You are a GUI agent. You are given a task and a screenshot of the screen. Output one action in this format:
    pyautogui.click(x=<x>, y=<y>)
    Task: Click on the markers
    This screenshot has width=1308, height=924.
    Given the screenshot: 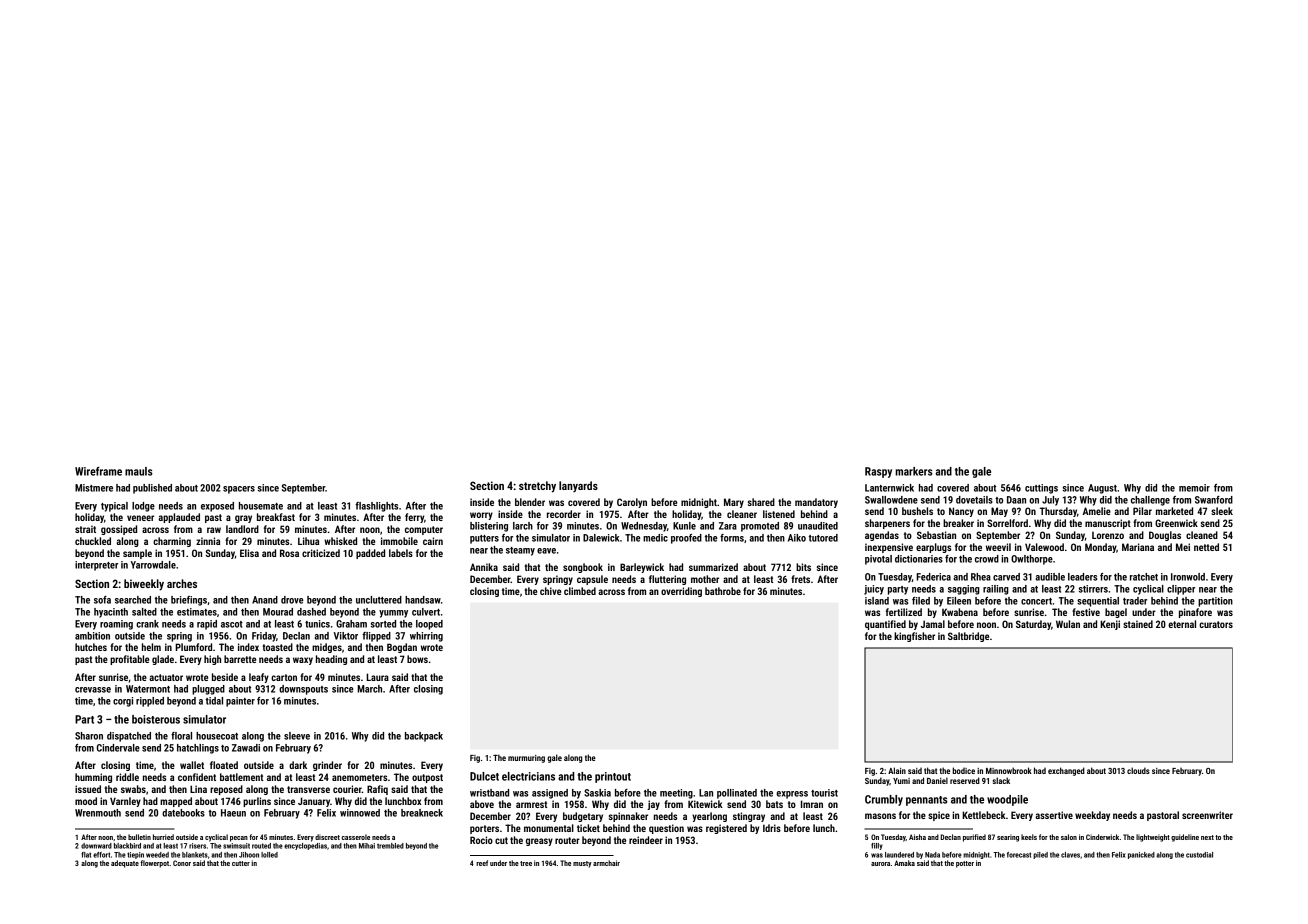 What is the action you would take?
    pyautogui.click(x=914, y=471)
